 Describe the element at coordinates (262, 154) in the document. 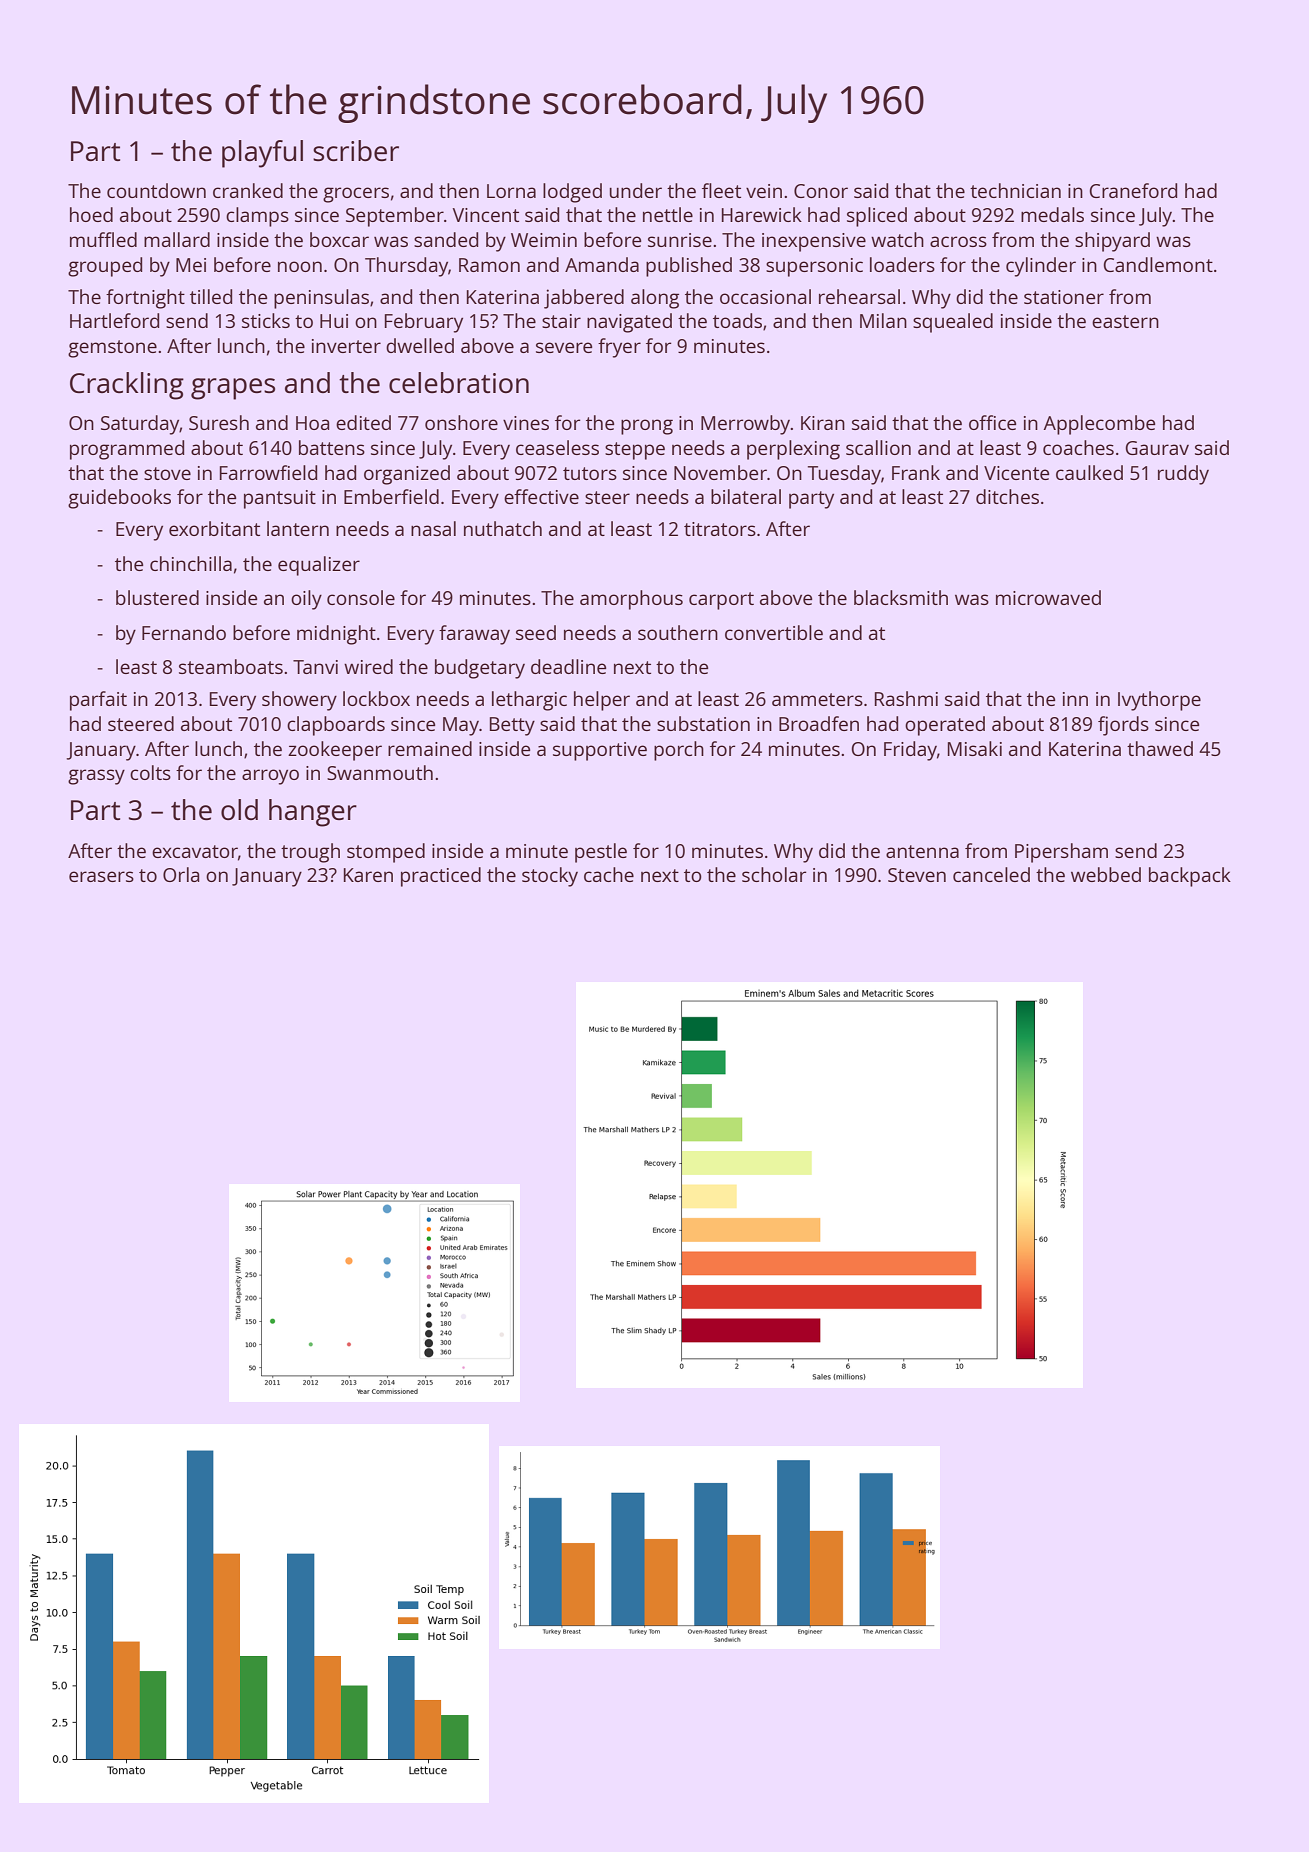

I see `playful` at that location.
